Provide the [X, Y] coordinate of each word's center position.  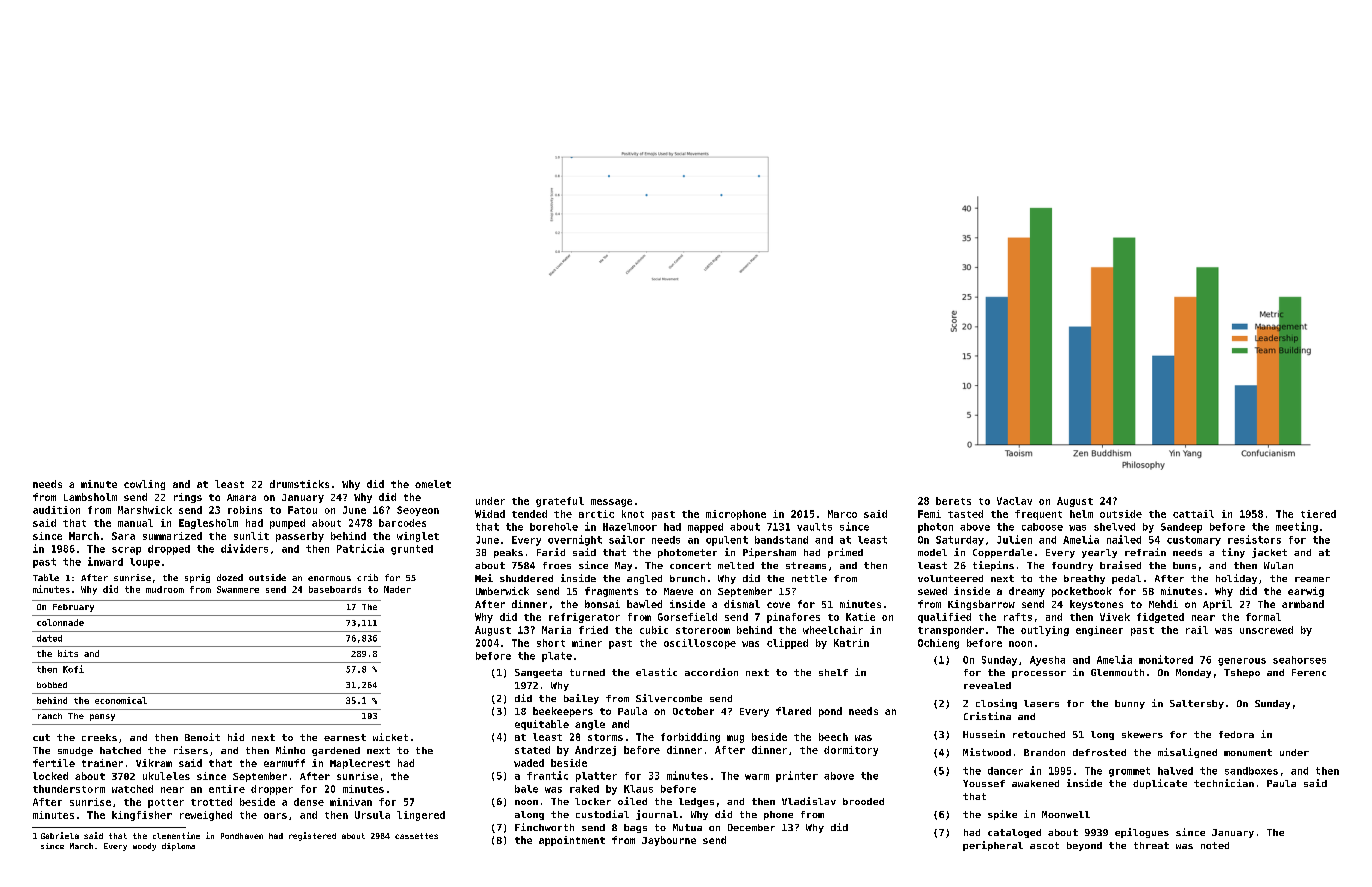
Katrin [851, 643]
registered [312, 836]
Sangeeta [538, 673]
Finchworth [544, 827]
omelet [433, 484]
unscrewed [1266, 630]
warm [757, 777]
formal [1263, 617]
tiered [1318, 514]
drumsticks [299, 484]
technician [1224, 783]
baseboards [335, 589]
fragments [611, 592]
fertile [54, 763]
